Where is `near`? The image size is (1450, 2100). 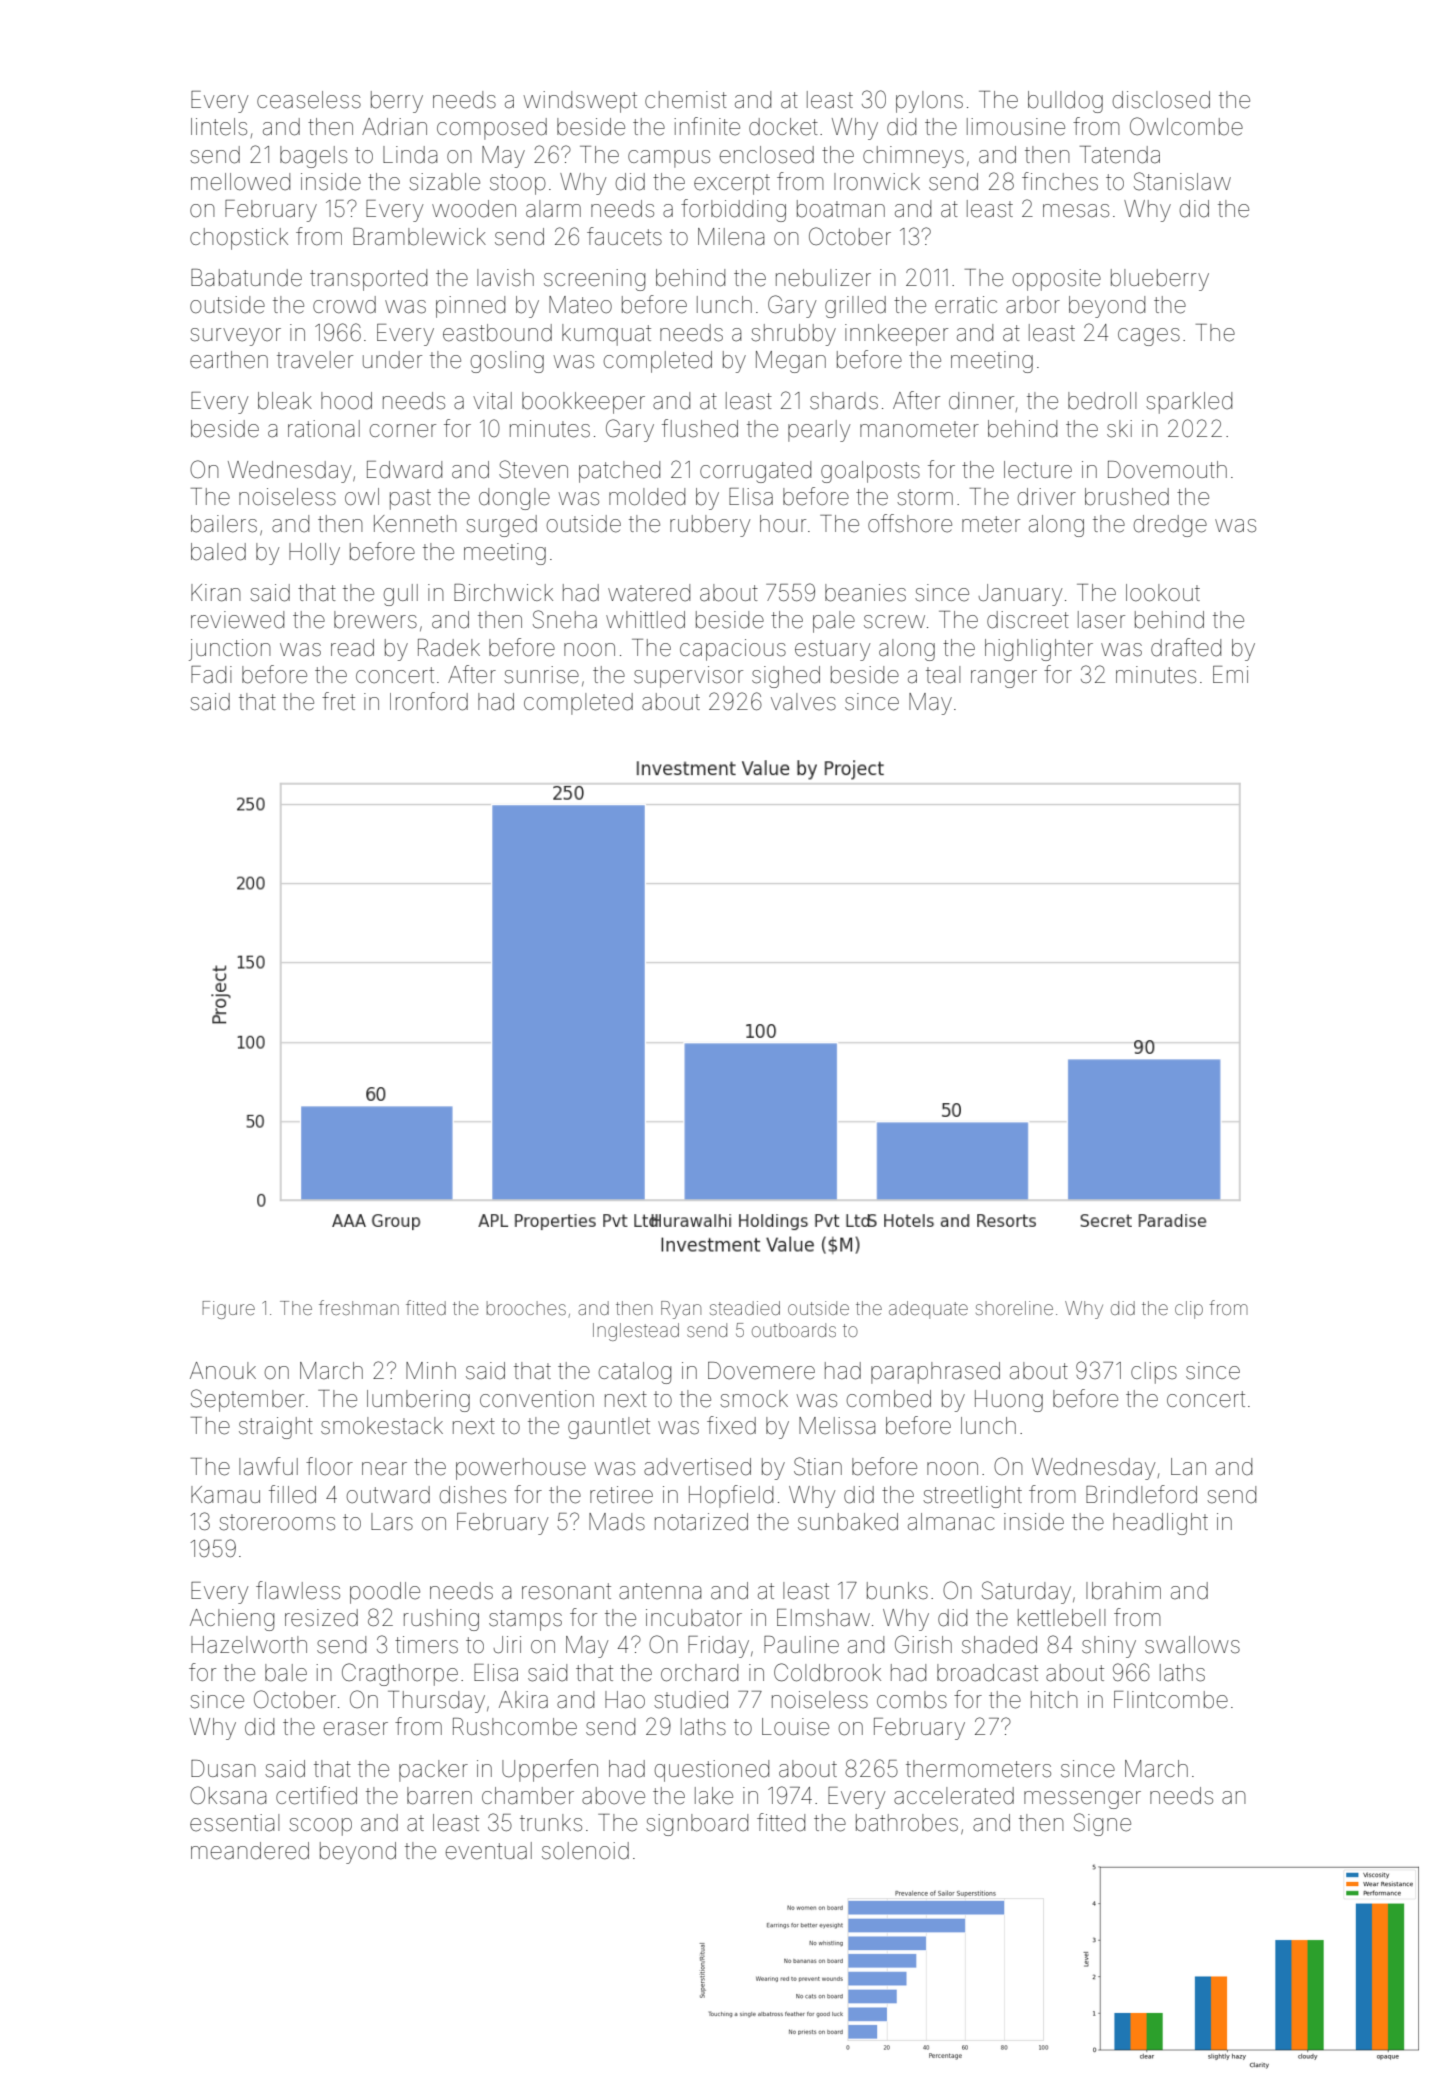
near is located at coordinates (384, 1469).
